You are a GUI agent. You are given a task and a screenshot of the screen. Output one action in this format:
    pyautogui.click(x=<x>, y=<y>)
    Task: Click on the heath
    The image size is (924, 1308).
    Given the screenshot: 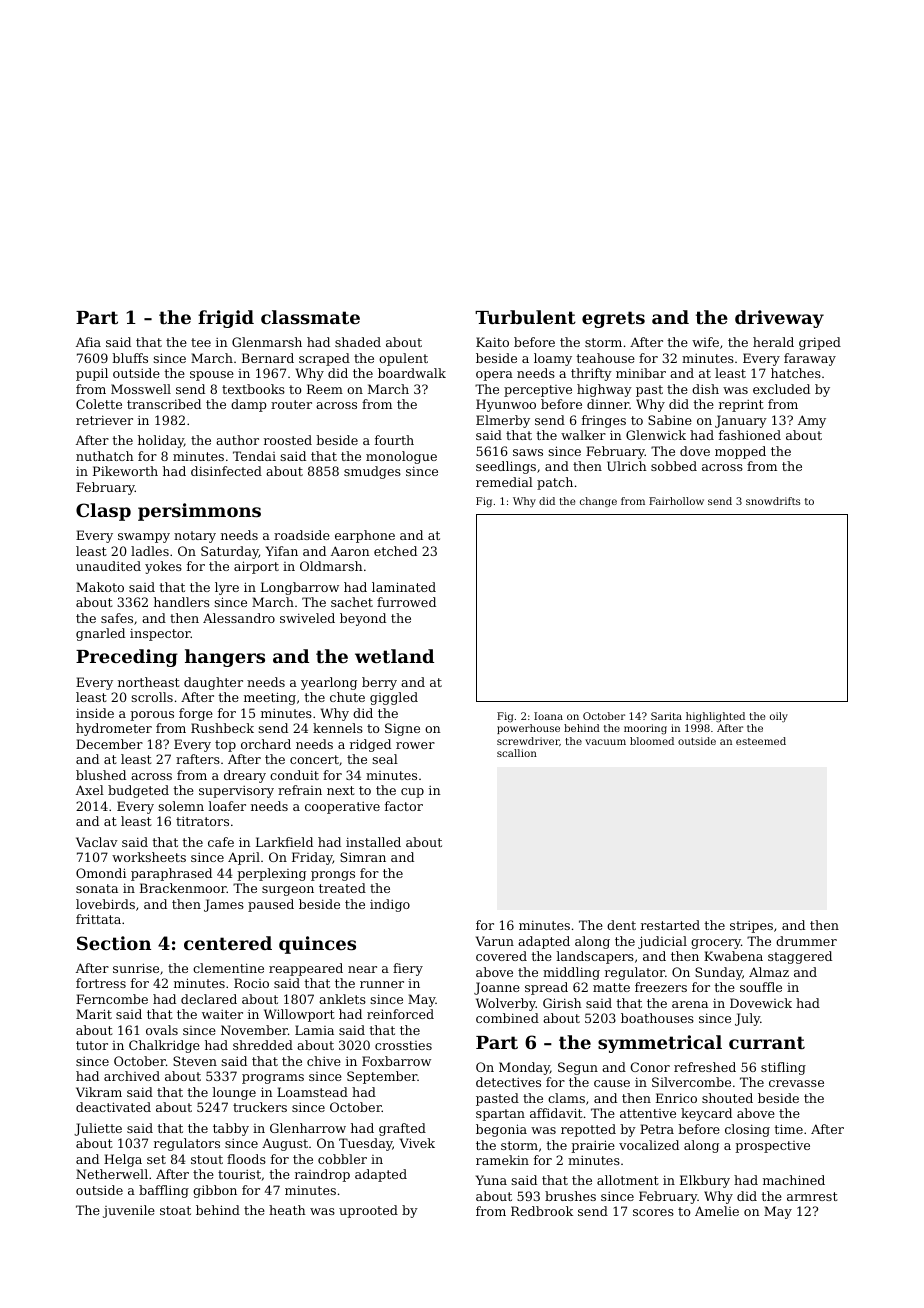 What is the action you would take?
    pyautogui.click(x=287, y=1210)
